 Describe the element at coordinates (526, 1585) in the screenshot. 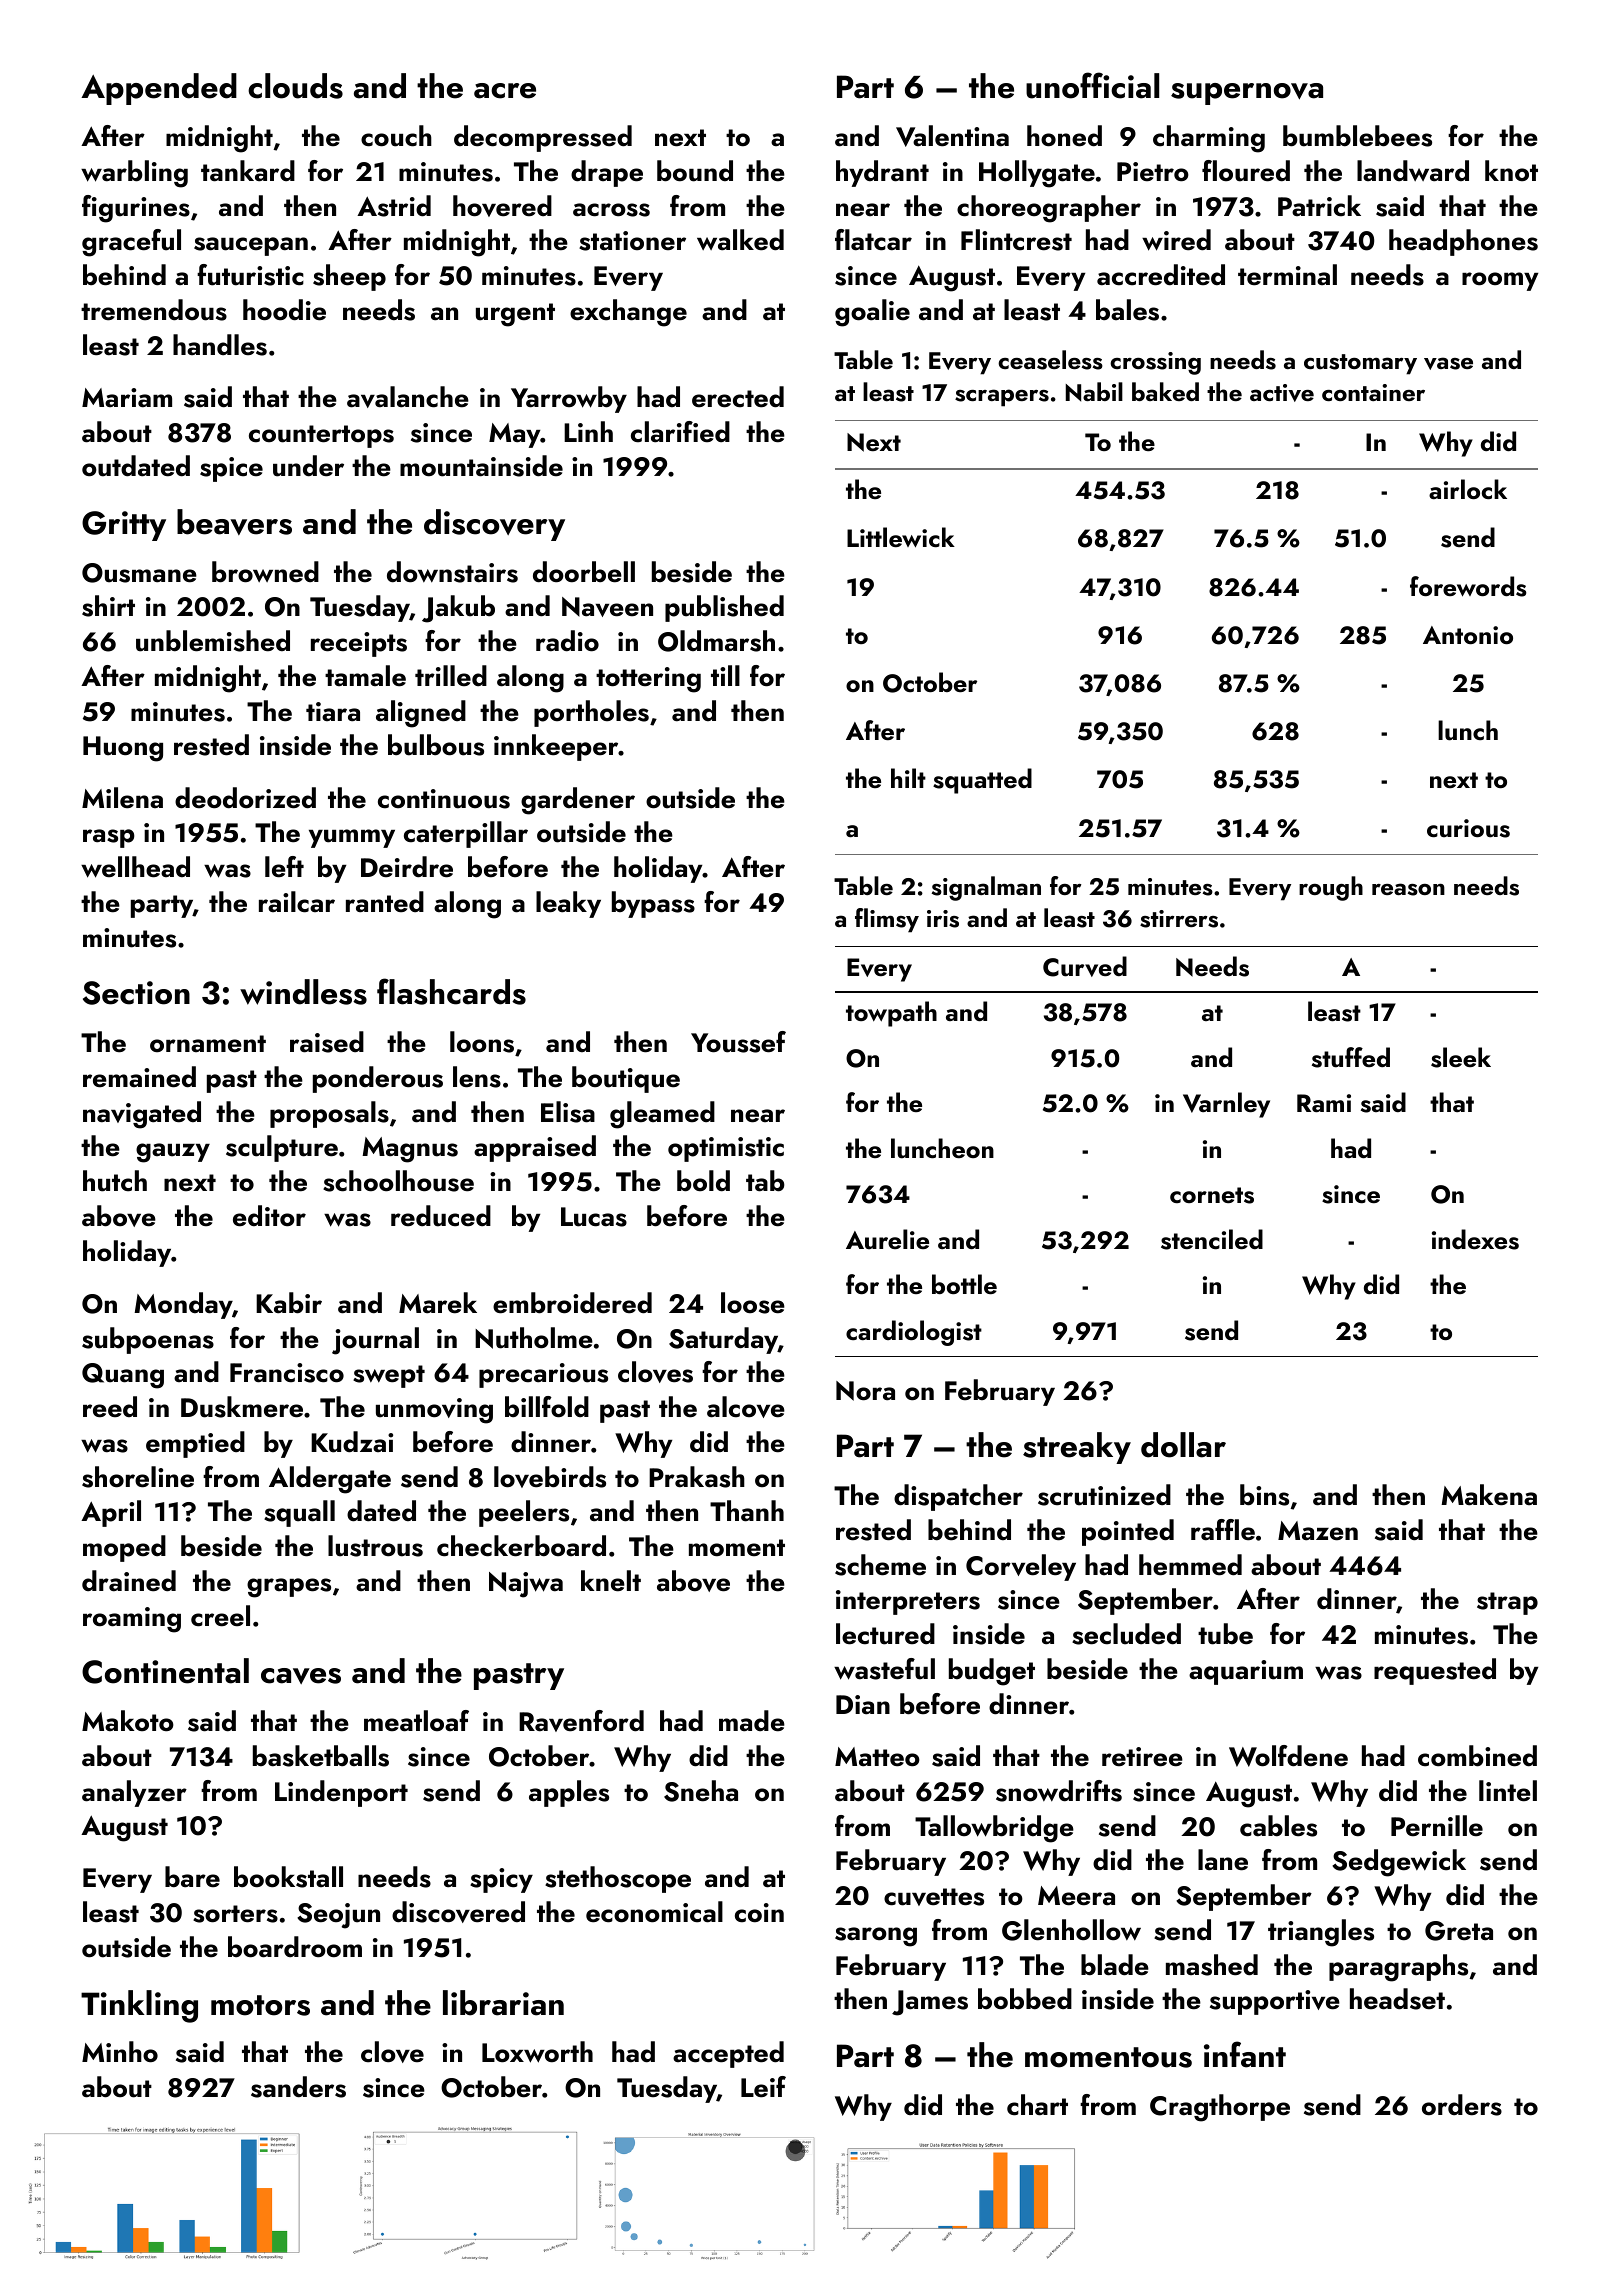

I see `Najwa` at that location.
